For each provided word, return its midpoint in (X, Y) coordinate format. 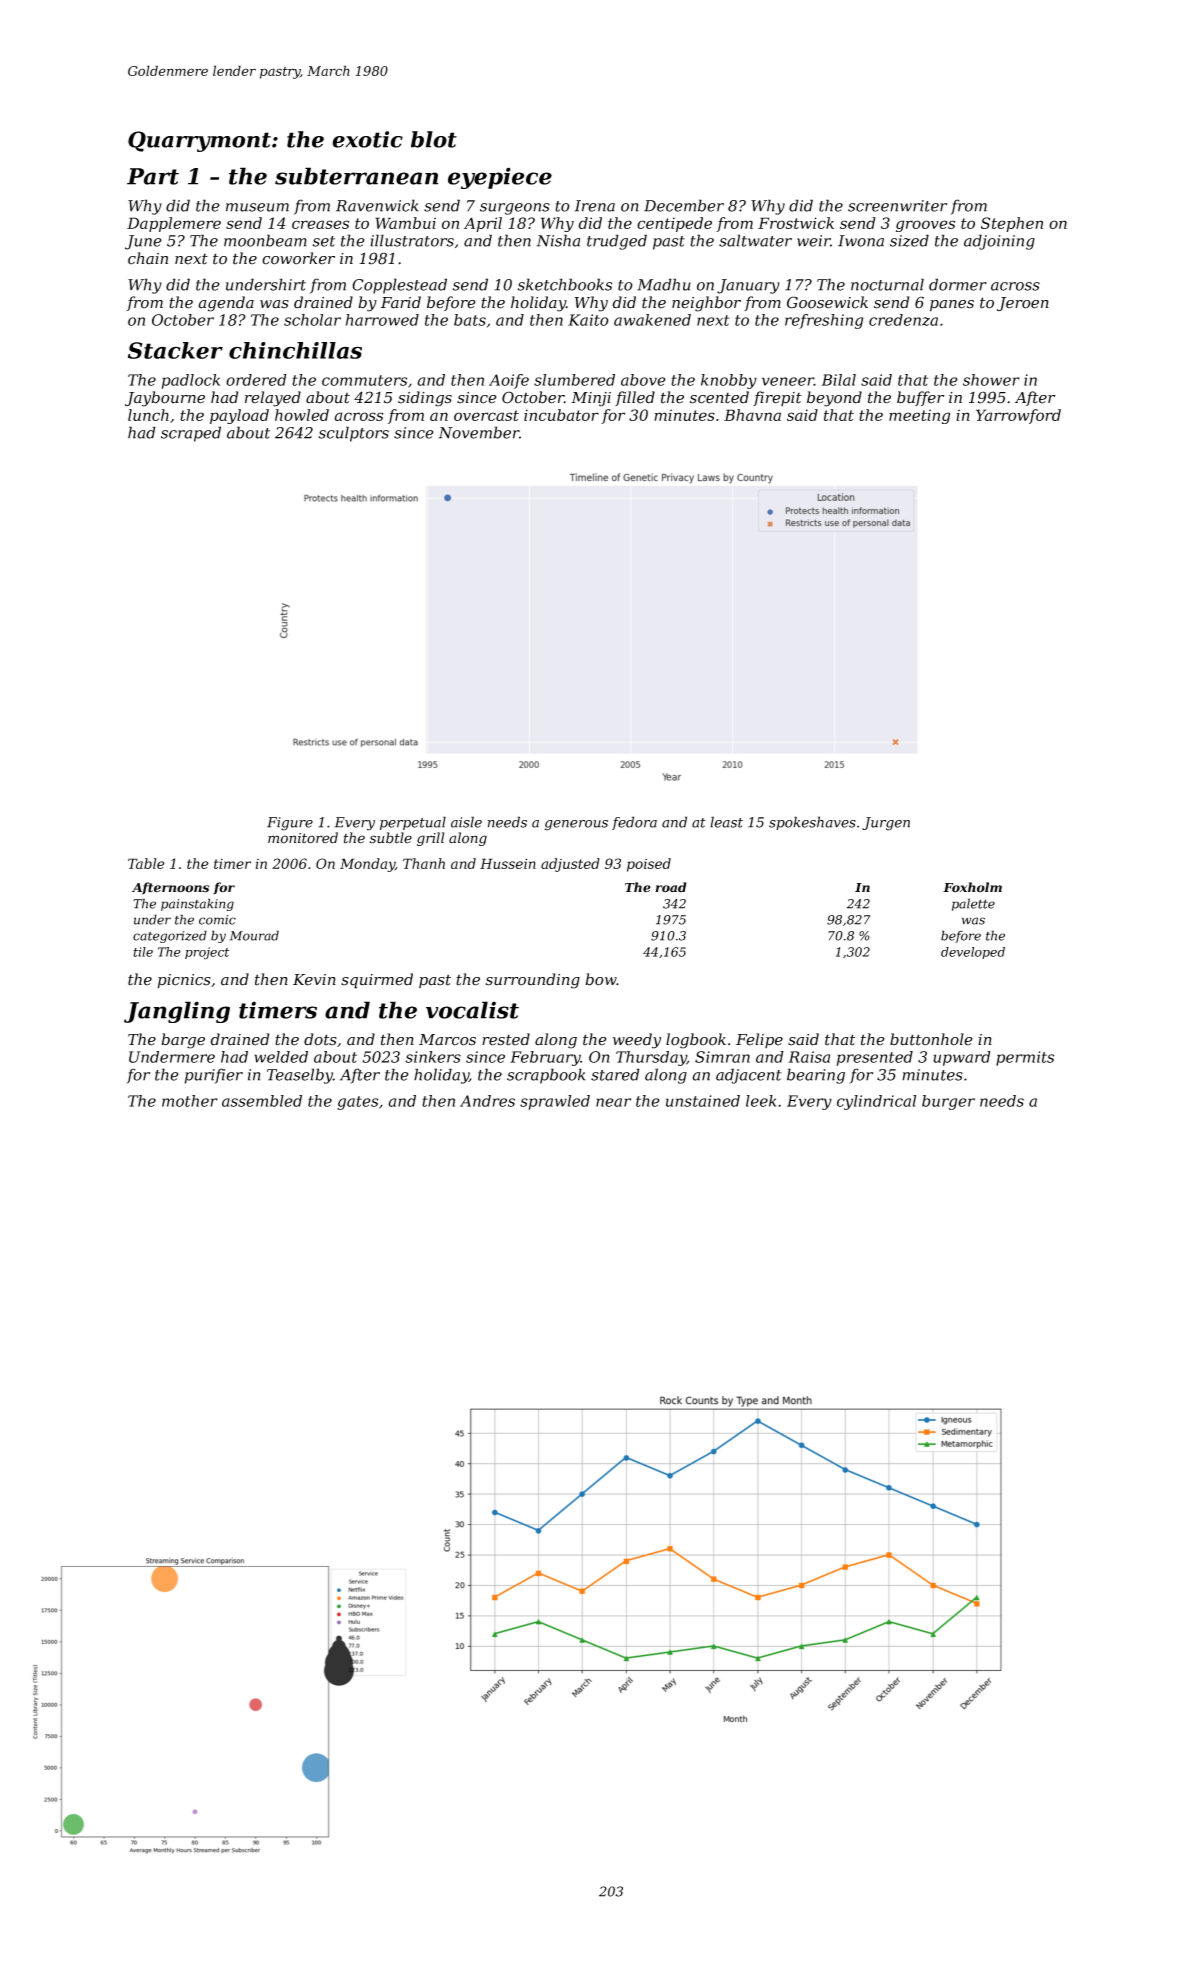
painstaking (197, 904)
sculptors (353, 434)
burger (948, 1102)
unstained (703, 1101)
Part (153, 176)
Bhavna (752, 415)
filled (635, 398)
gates (357, 1103)
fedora (634, 823)
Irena (595, 206)
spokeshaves (812, 823)
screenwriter (897, 206)
